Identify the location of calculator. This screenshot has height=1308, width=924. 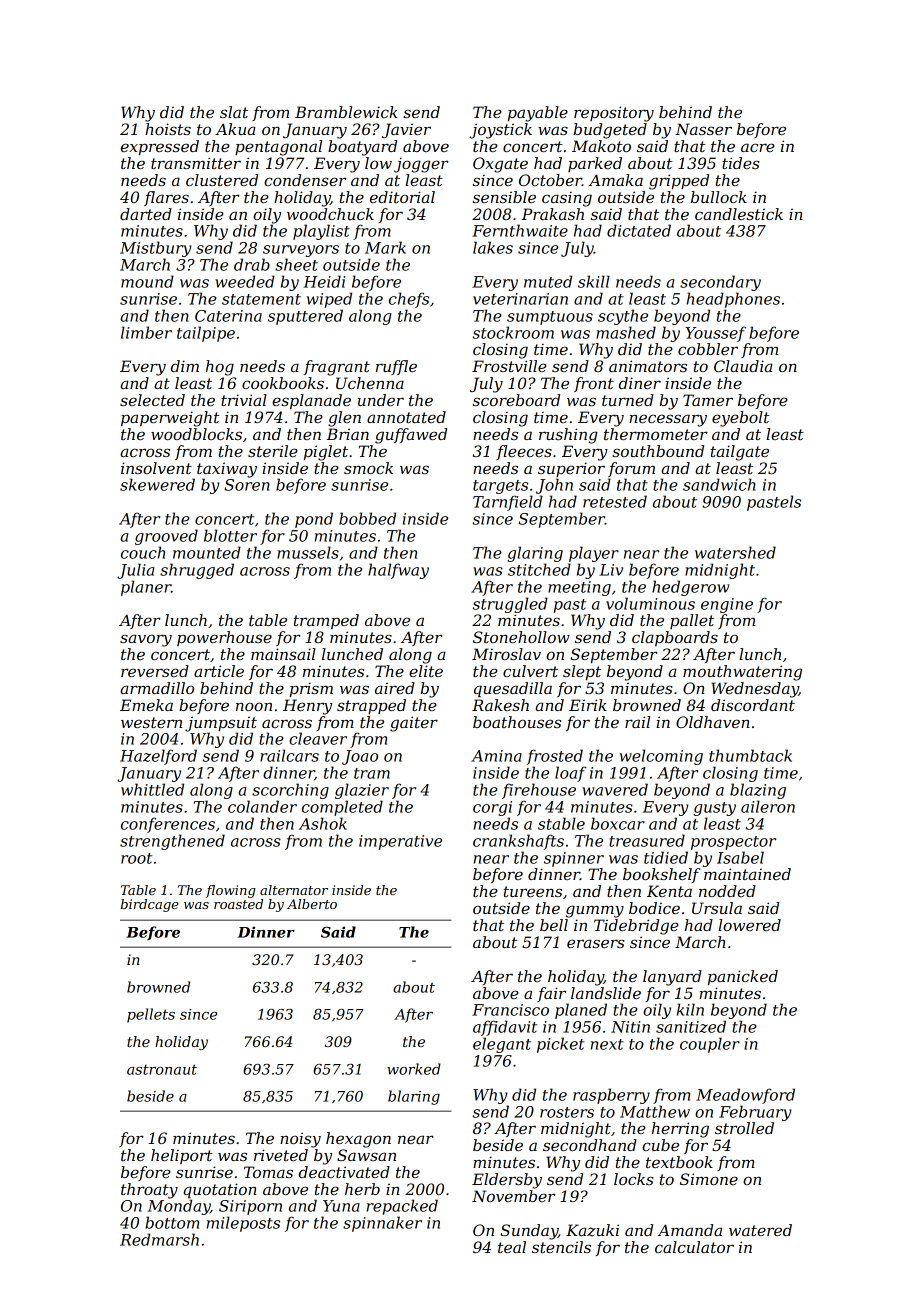
(694, 1247).
